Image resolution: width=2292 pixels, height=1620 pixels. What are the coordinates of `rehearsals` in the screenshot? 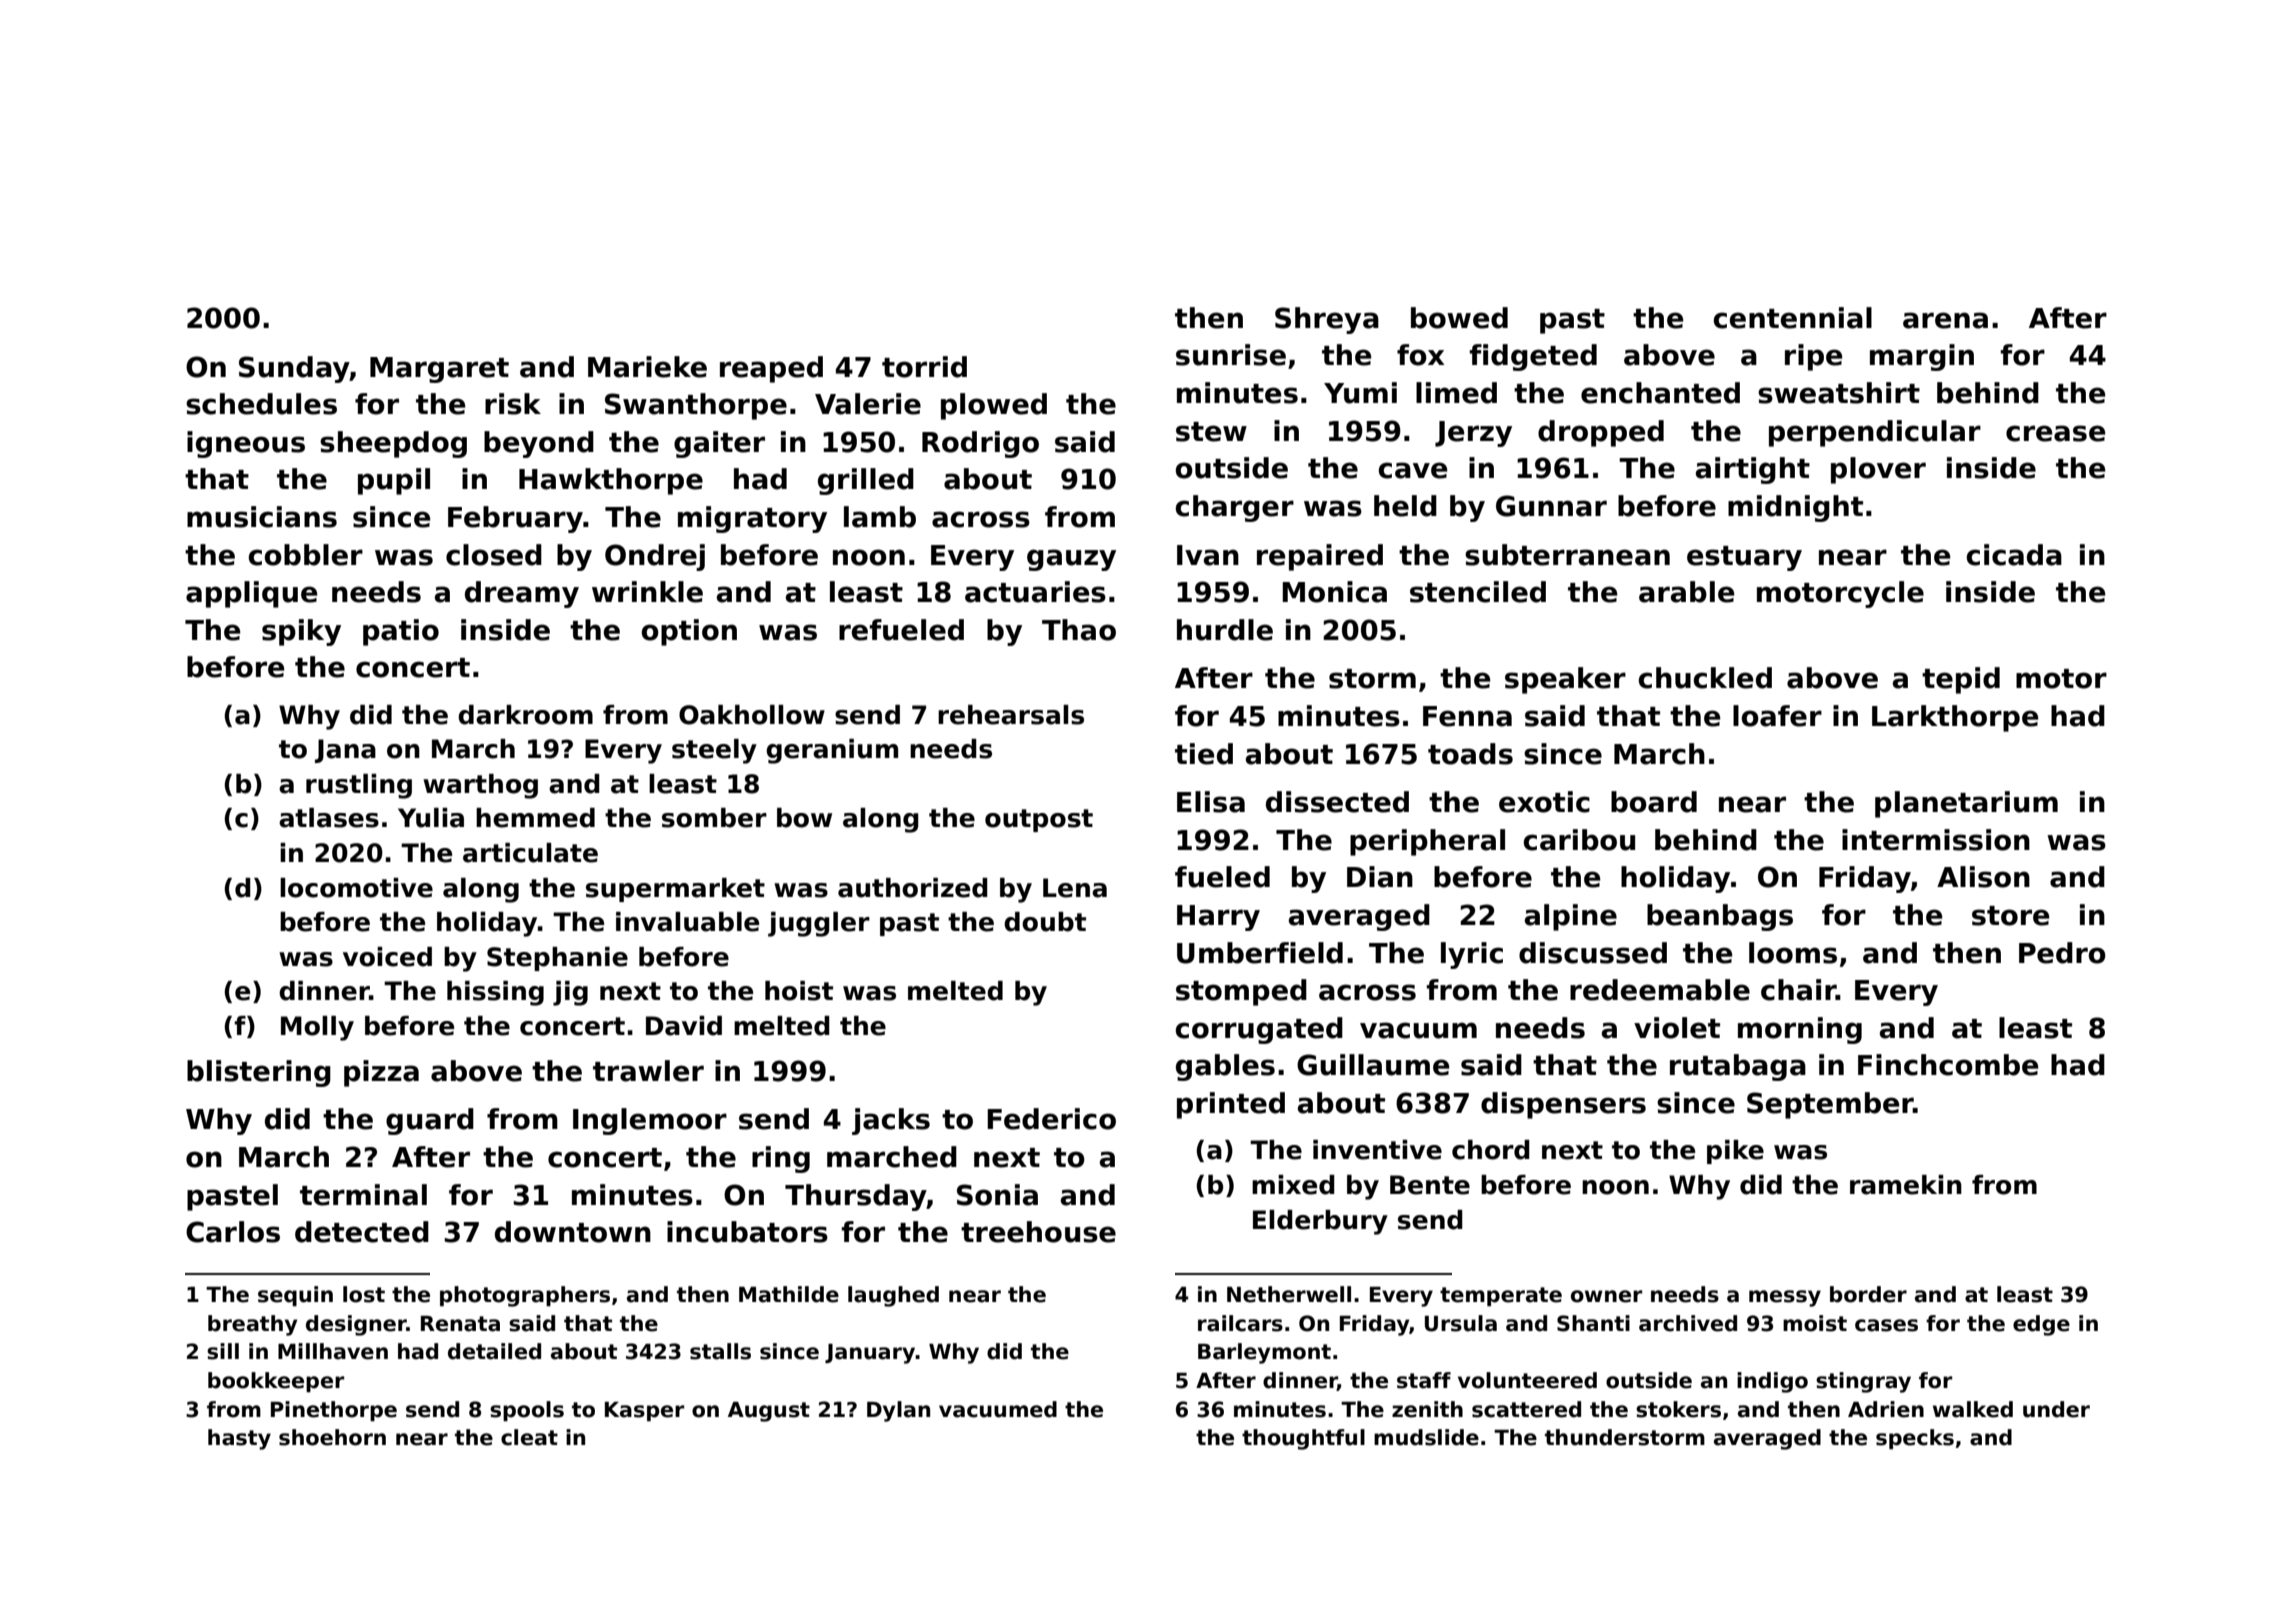 It's located at (1011, 715).
